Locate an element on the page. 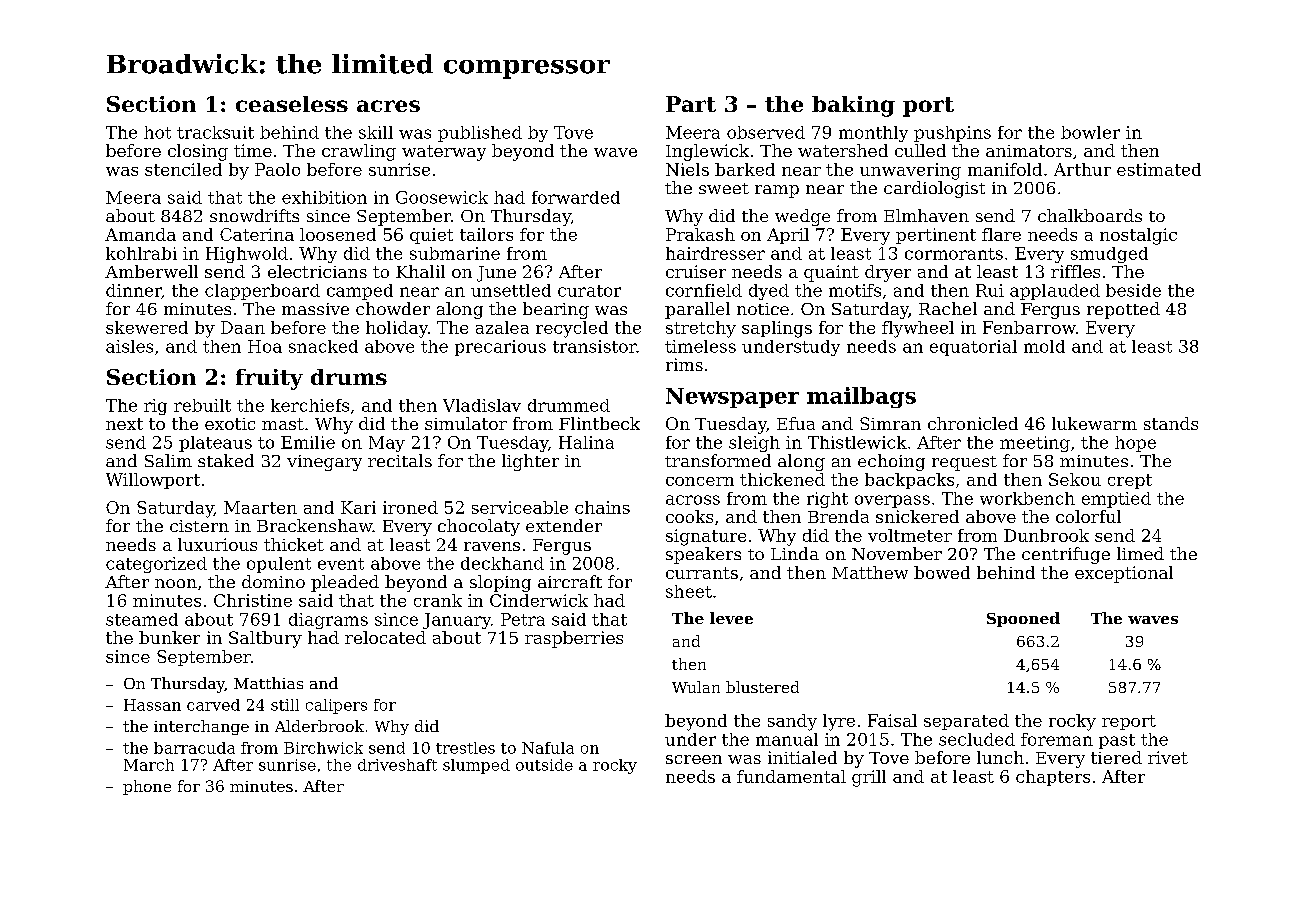  hope is located at coordinates (1135, 444).
